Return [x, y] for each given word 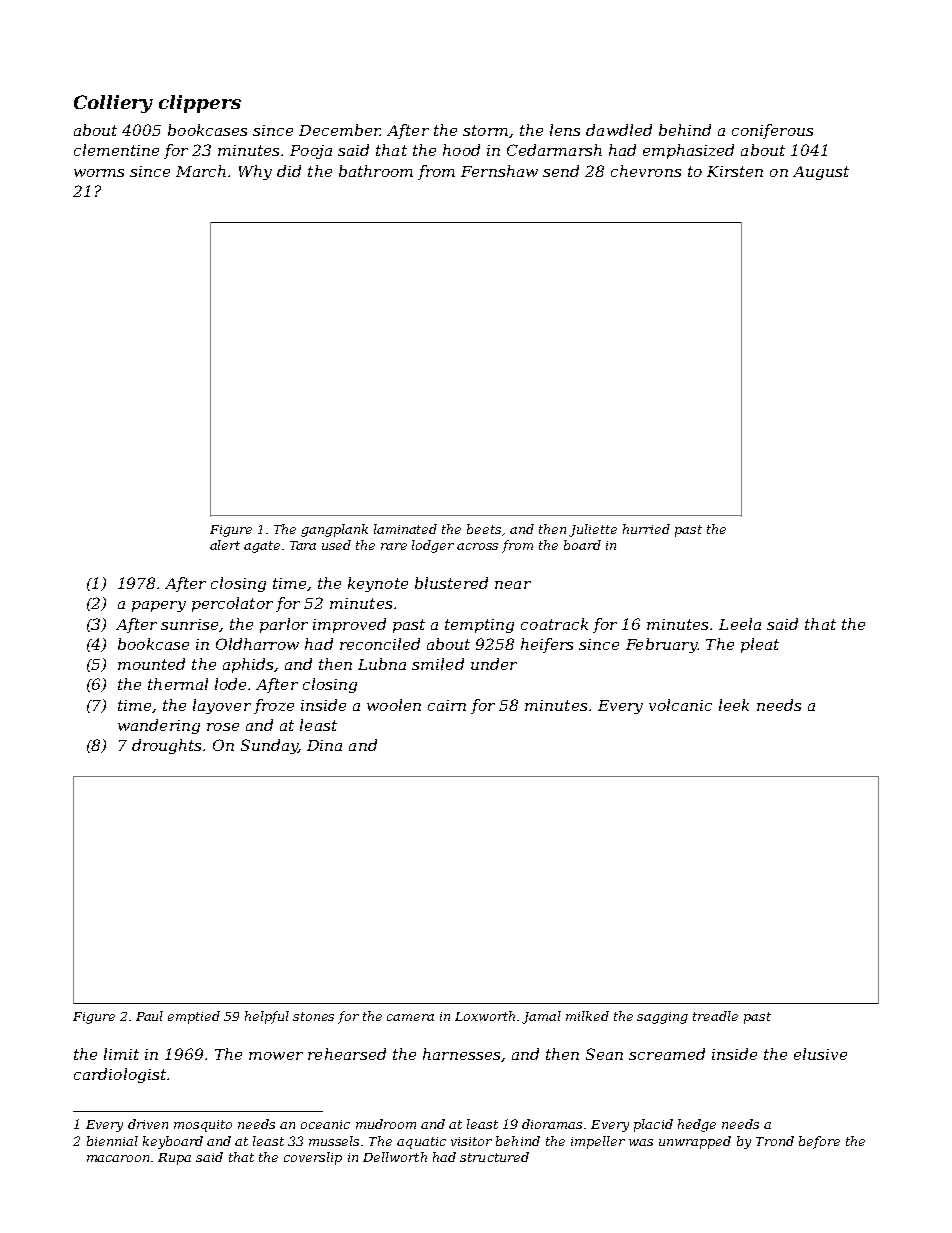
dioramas [552, 1124]
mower [276, 1056]
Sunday [269, 746]
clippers [200, 104]
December [339, 130]
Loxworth [485, 1016]
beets [484, 529]
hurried [646, 529]
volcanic [680, 705]
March [201, 171]
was [641, 1142]
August [821, 173]
